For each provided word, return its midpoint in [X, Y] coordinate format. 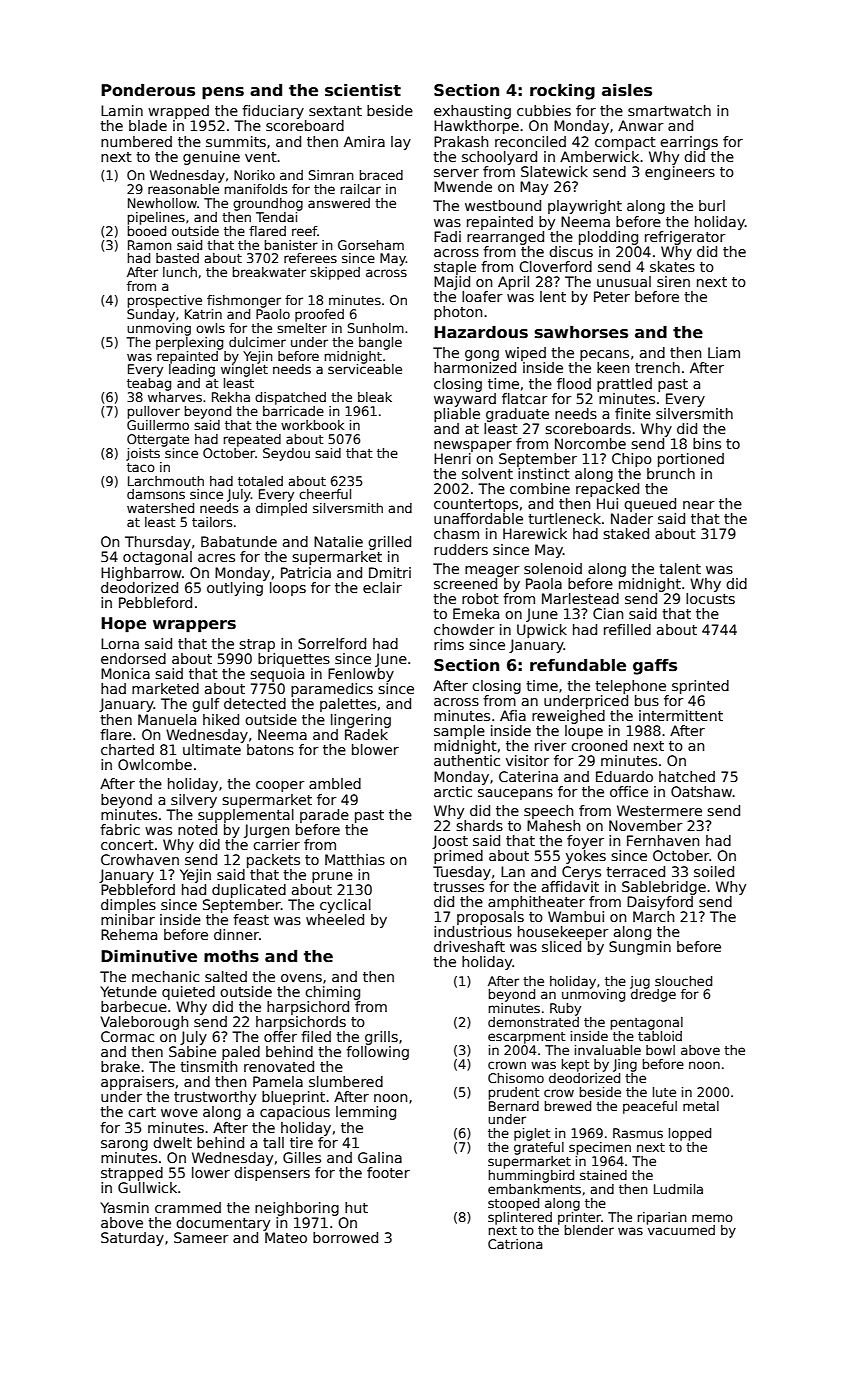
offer [280, 1036]
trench [657, 367]
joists [143, 454]
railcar [361, 189]
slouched [683, 981]
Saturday [132, 1239]
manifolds [256, 189]
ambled [335, 783]
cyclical [345, 906]
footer [388, 1172]
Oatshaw [702, 791]
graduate [517, 415]
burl [712, 205]
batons [270, 749]
